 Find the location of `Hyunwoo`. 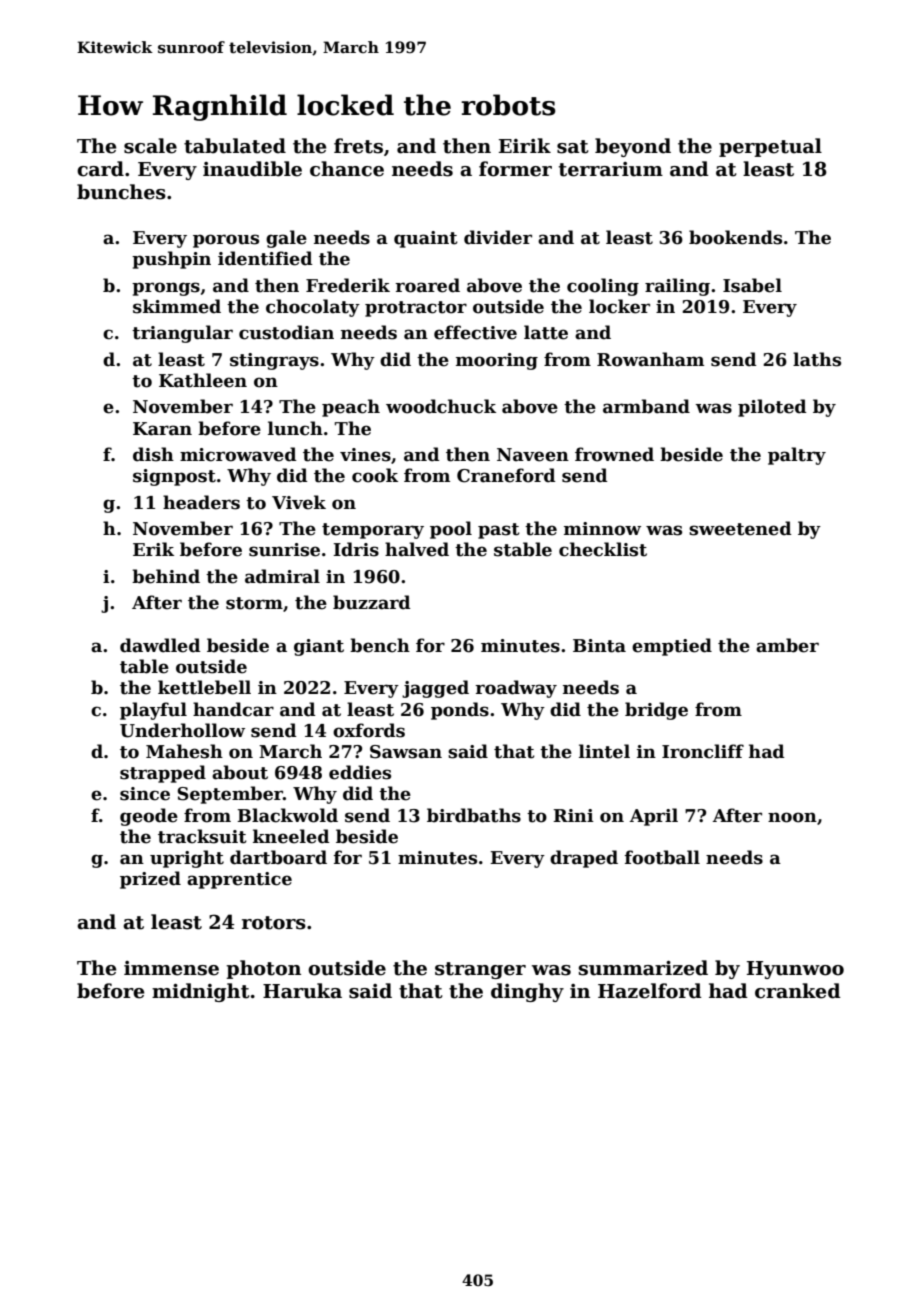

Hyunwoo is located at coordinates (795, 970).
